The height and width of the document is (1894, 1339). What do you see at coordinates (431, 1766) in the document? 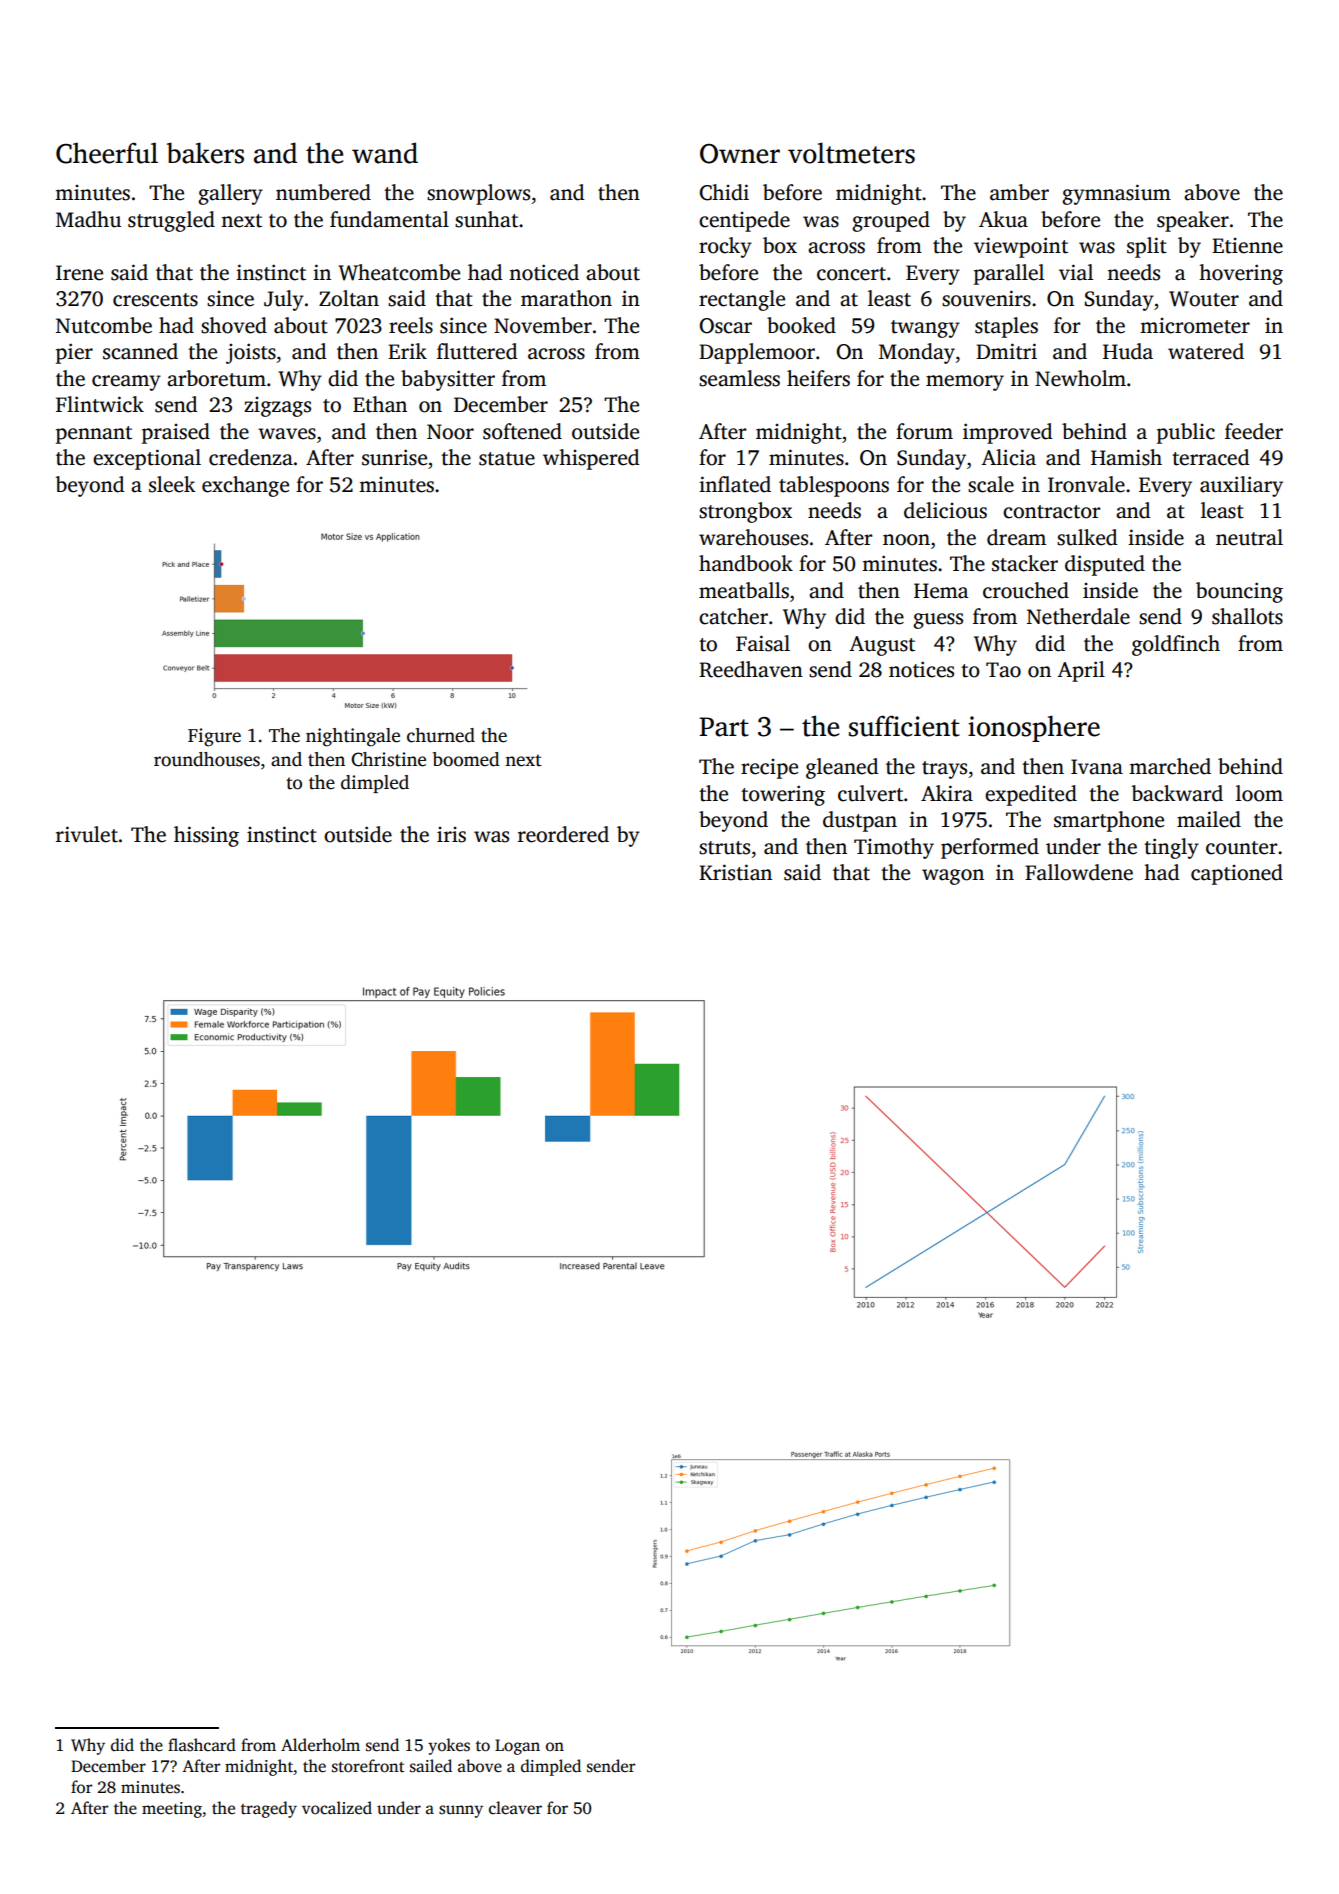
I see `sailed` at bounding box center [431, 1766].
